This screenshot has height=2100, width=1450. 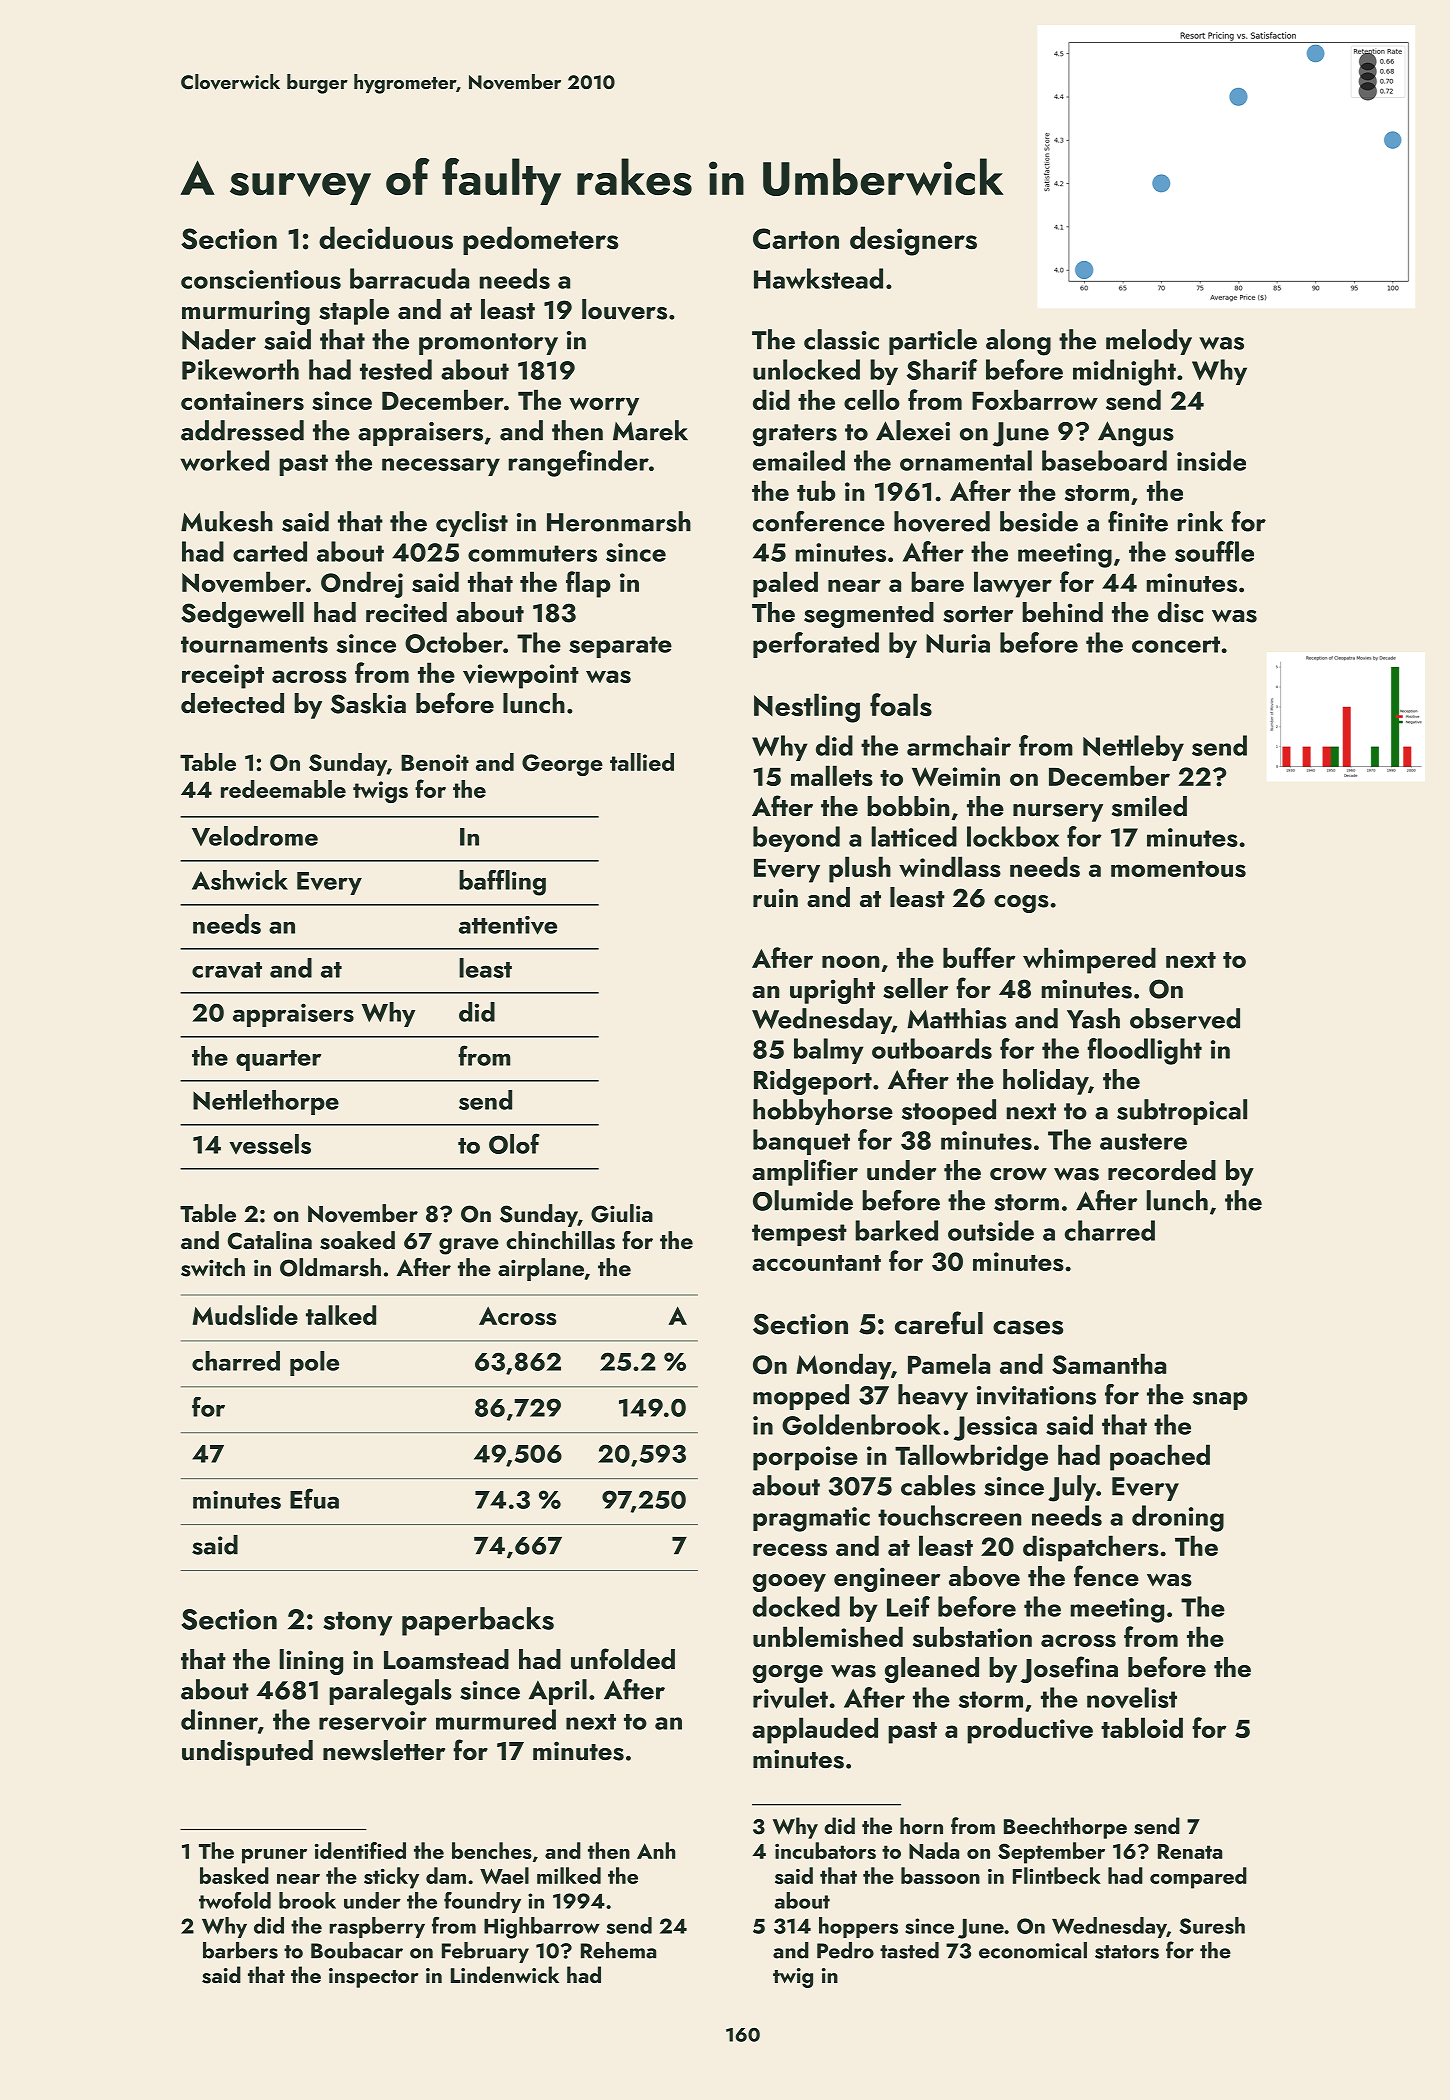 What do you see at coordinates (1142, 1727) in the screenshot?
I see `tabloid` at bounding box center [1142, 1727].
